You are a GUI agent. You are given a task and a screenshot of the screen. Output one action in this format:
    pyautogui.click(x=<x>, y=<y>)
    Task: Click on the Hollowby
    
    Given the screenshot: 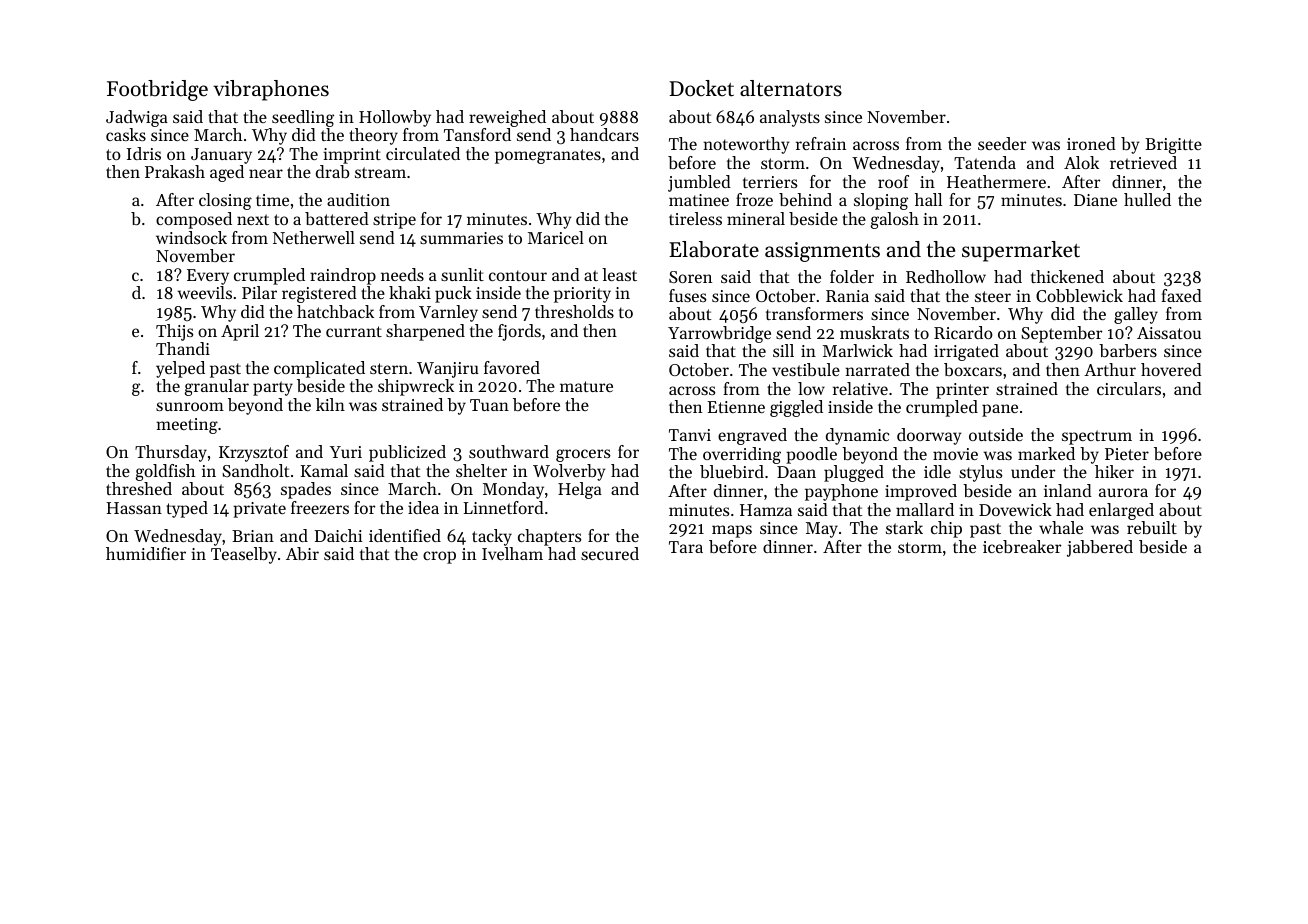 What is the action you would take?
    pyautogui.click(x=395, y=118)
